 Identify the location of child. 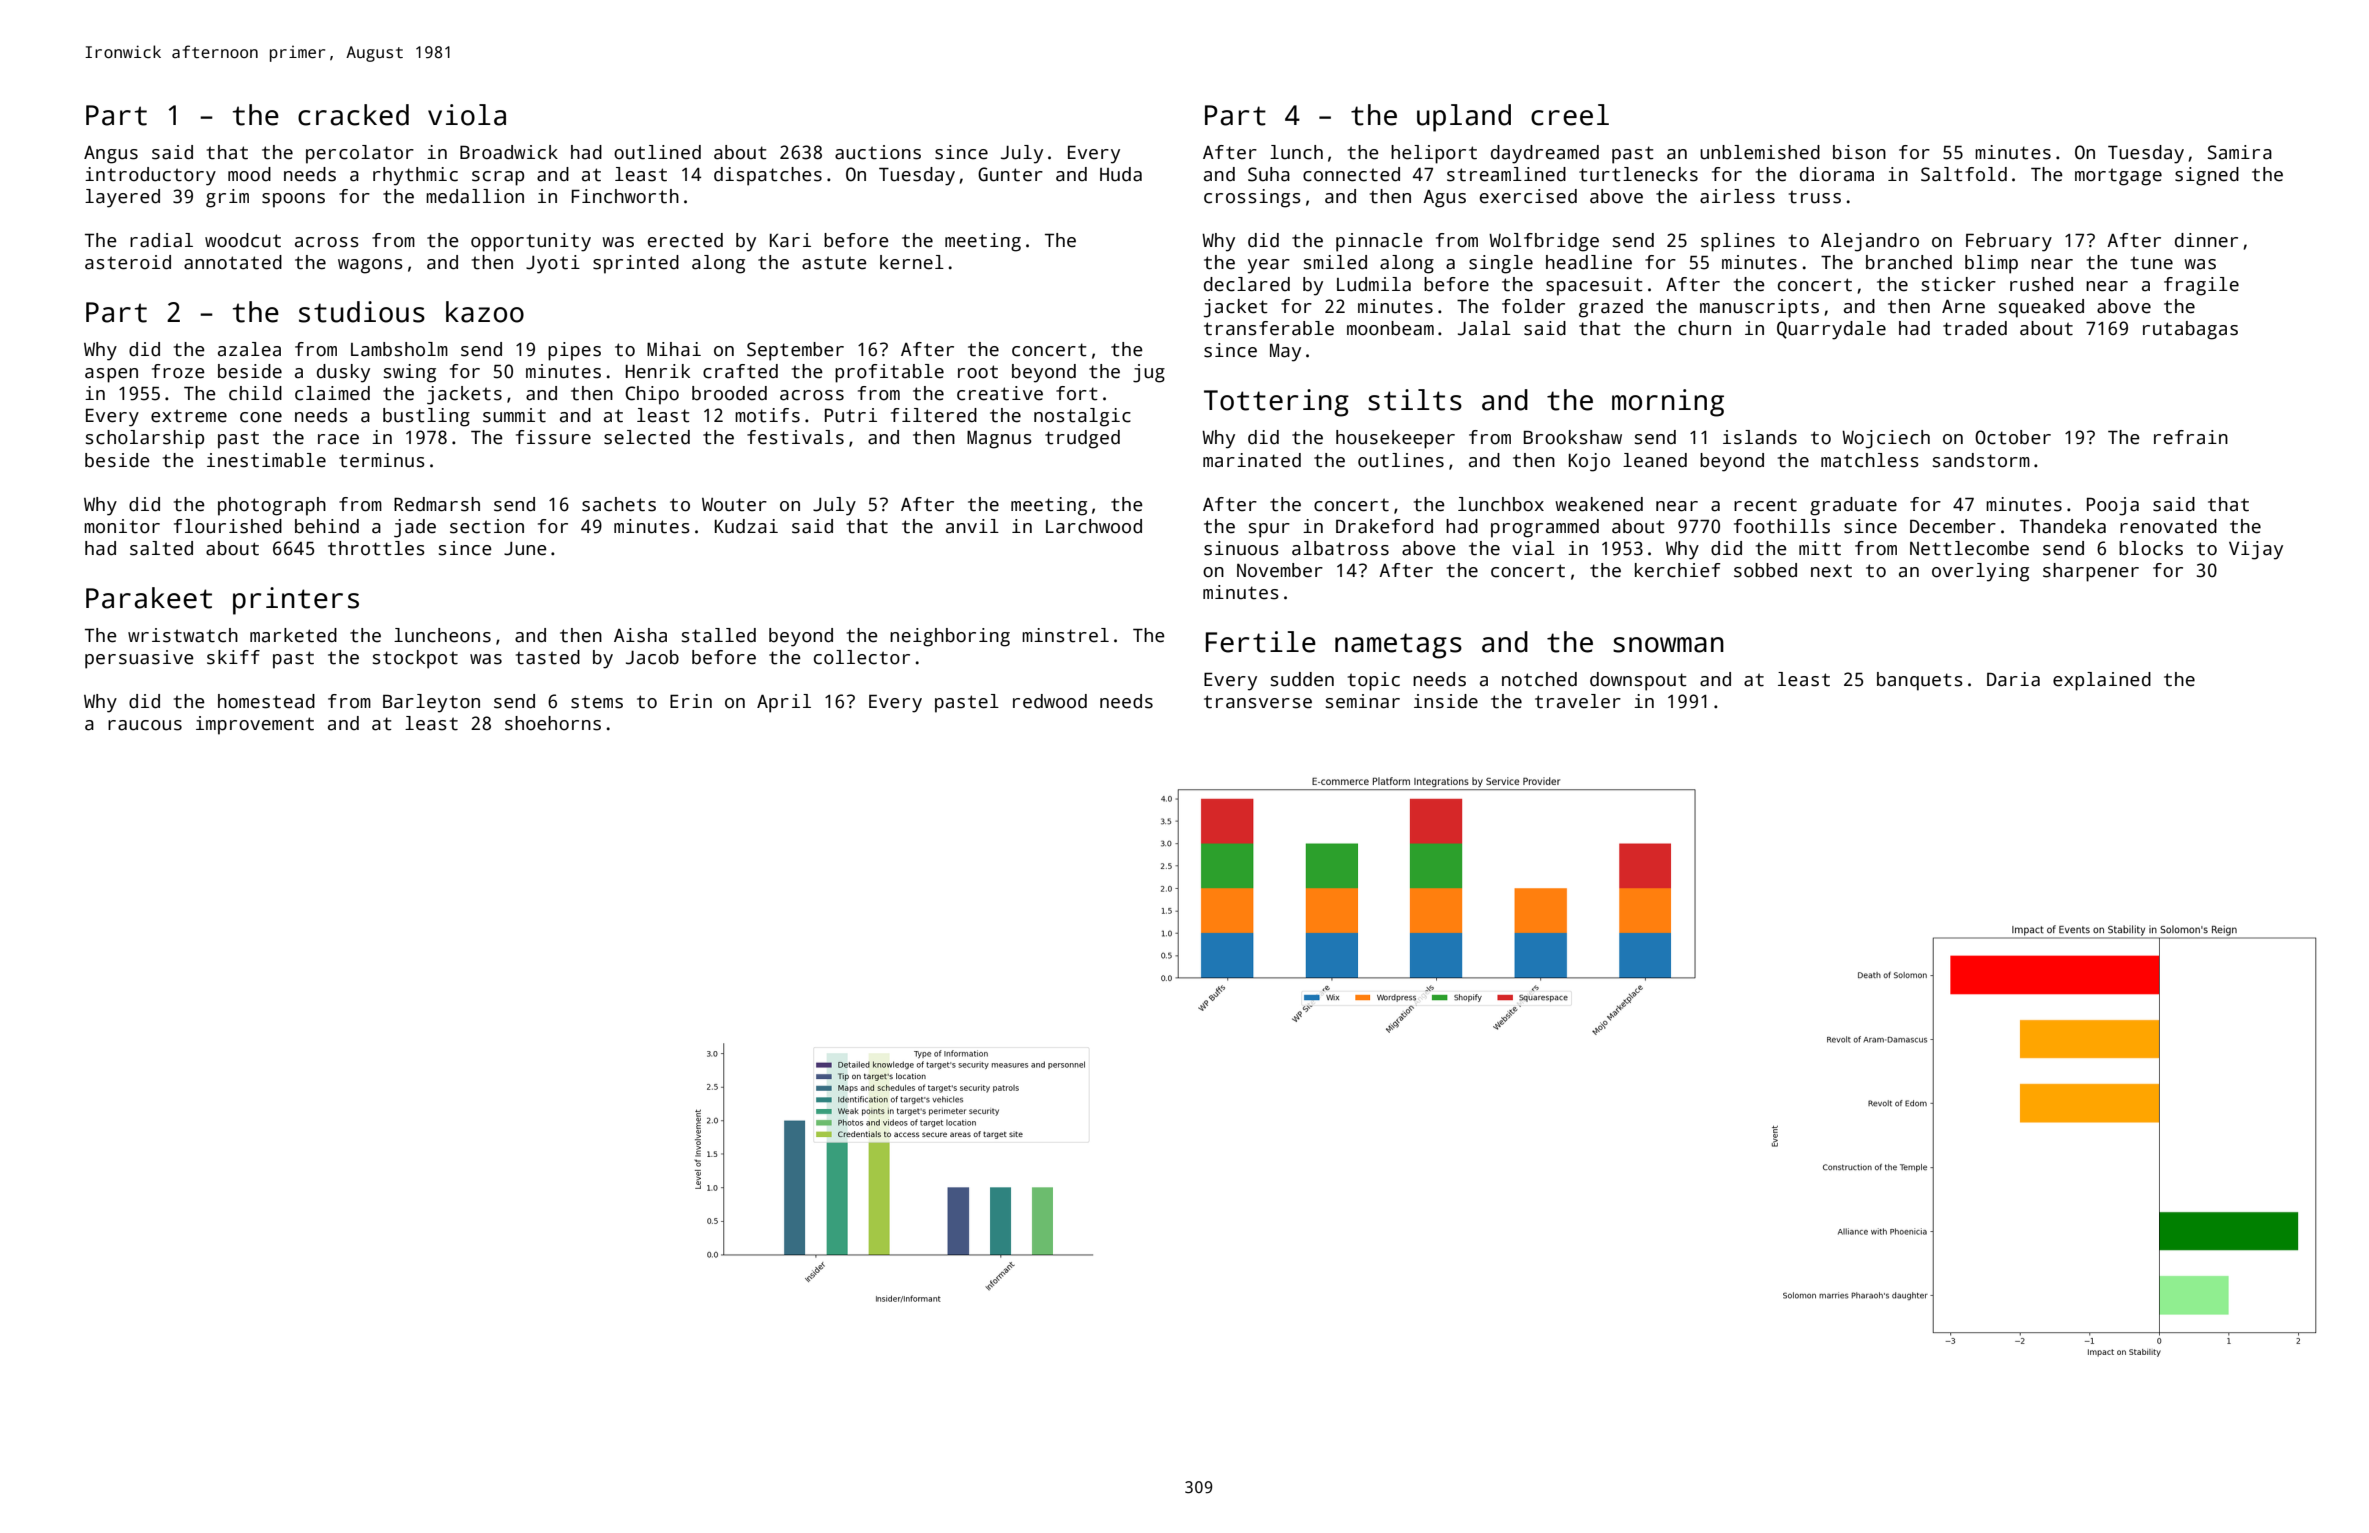
(255, 393).
